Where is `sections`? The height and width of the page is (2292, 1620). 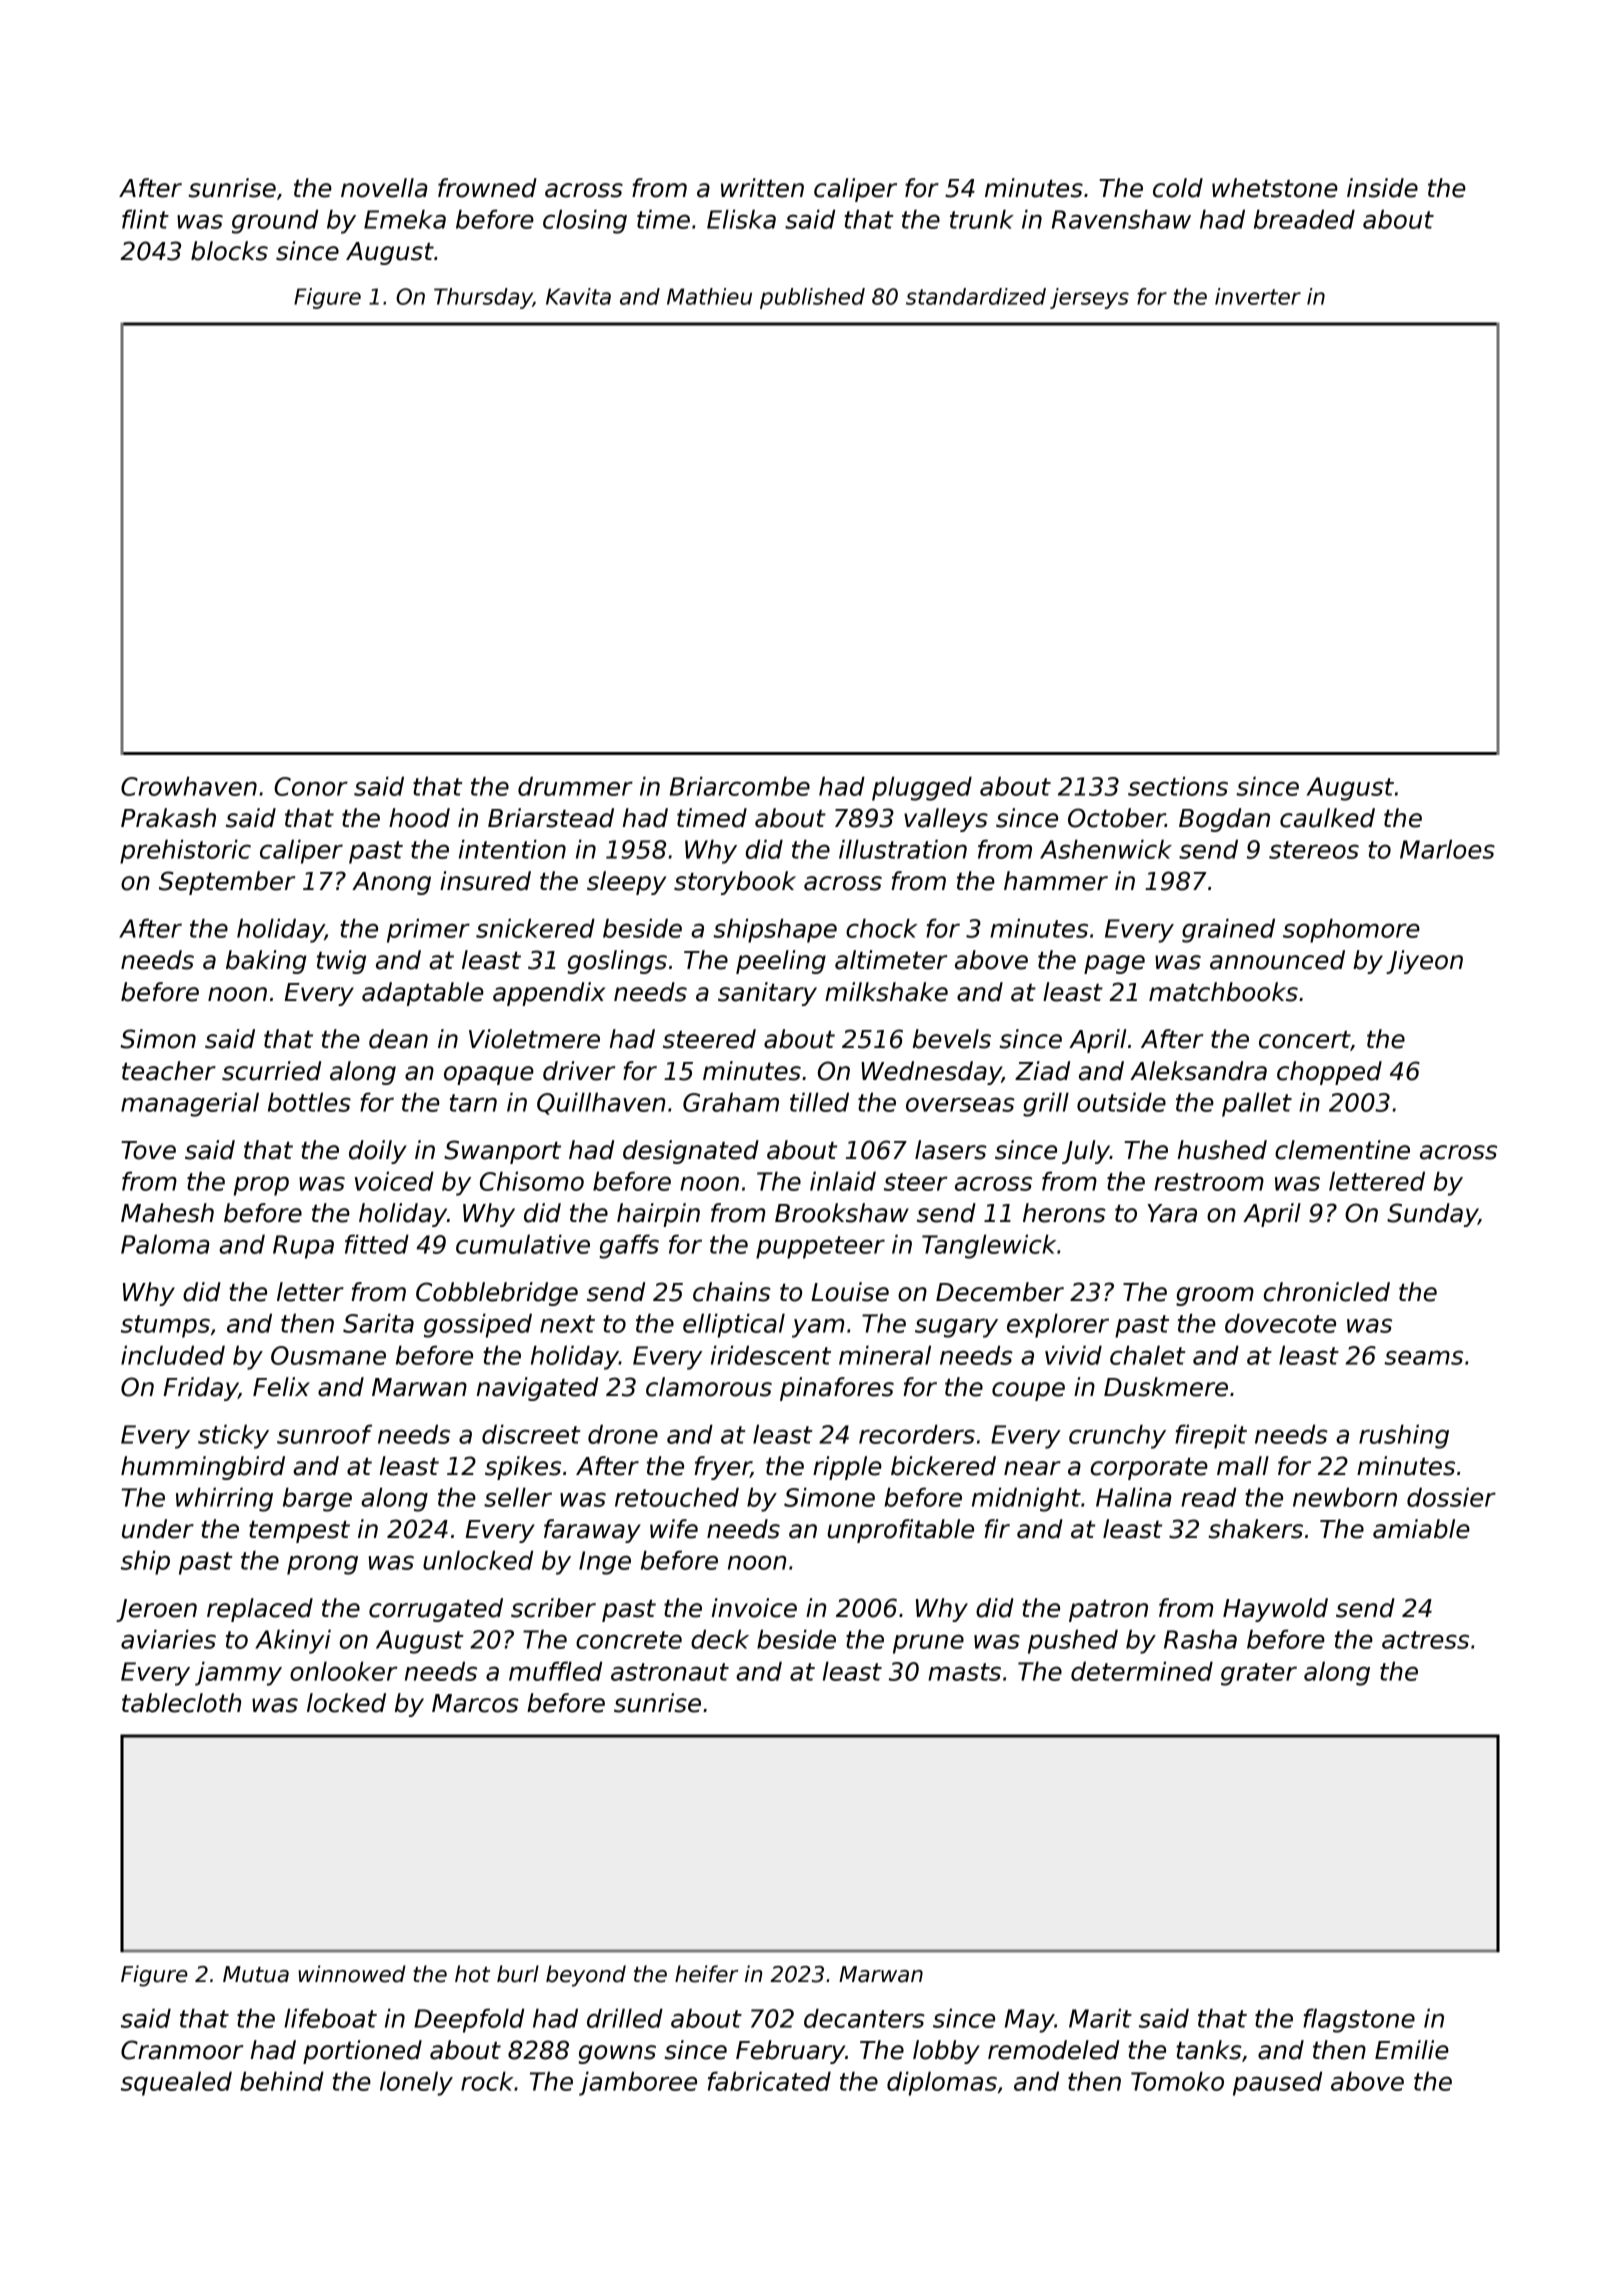
sections is located at coordinates (1178, 786).
